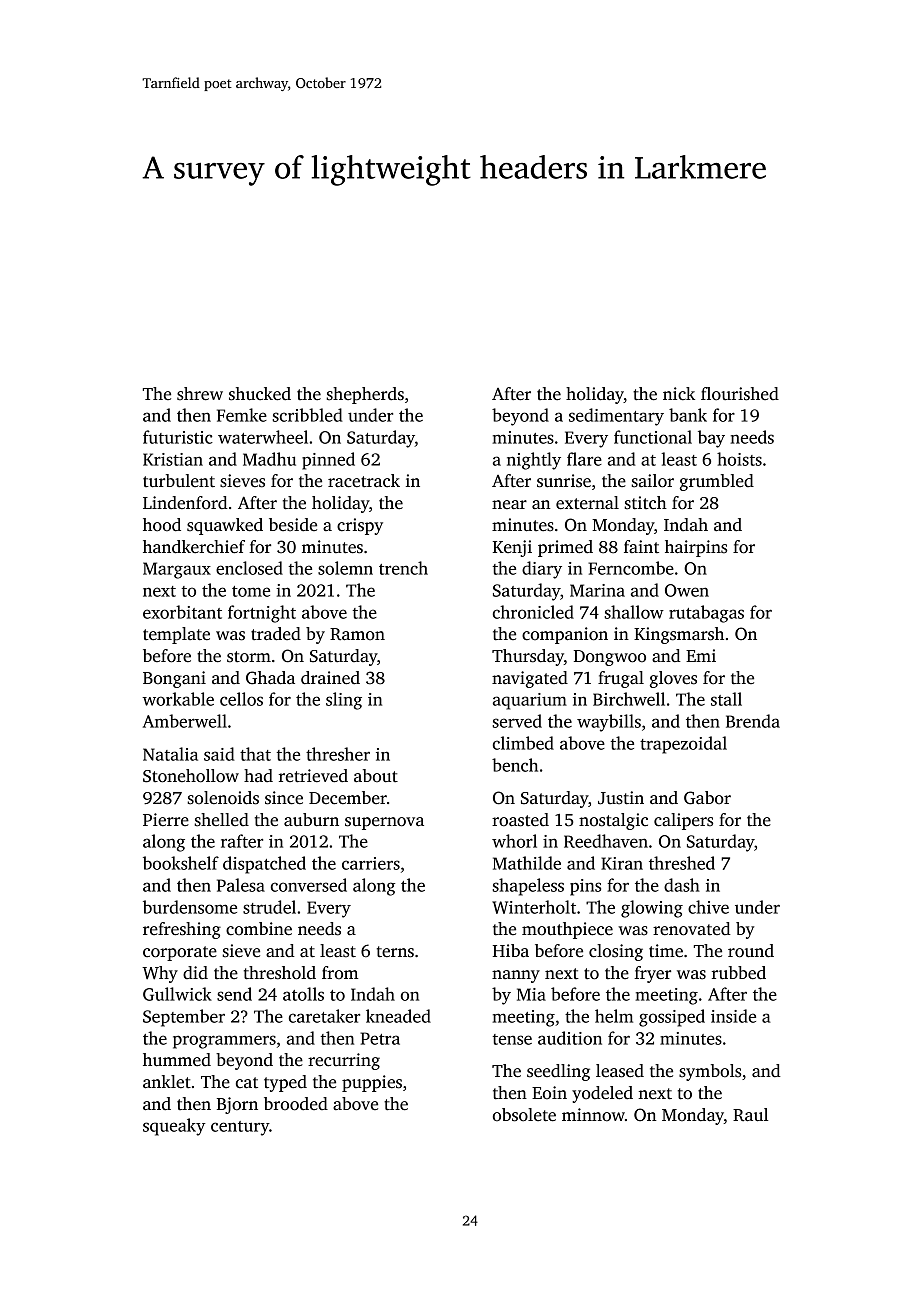 The height and width of the document is (1311, 924). I want to click on sedimentary, so click(616, 417).
